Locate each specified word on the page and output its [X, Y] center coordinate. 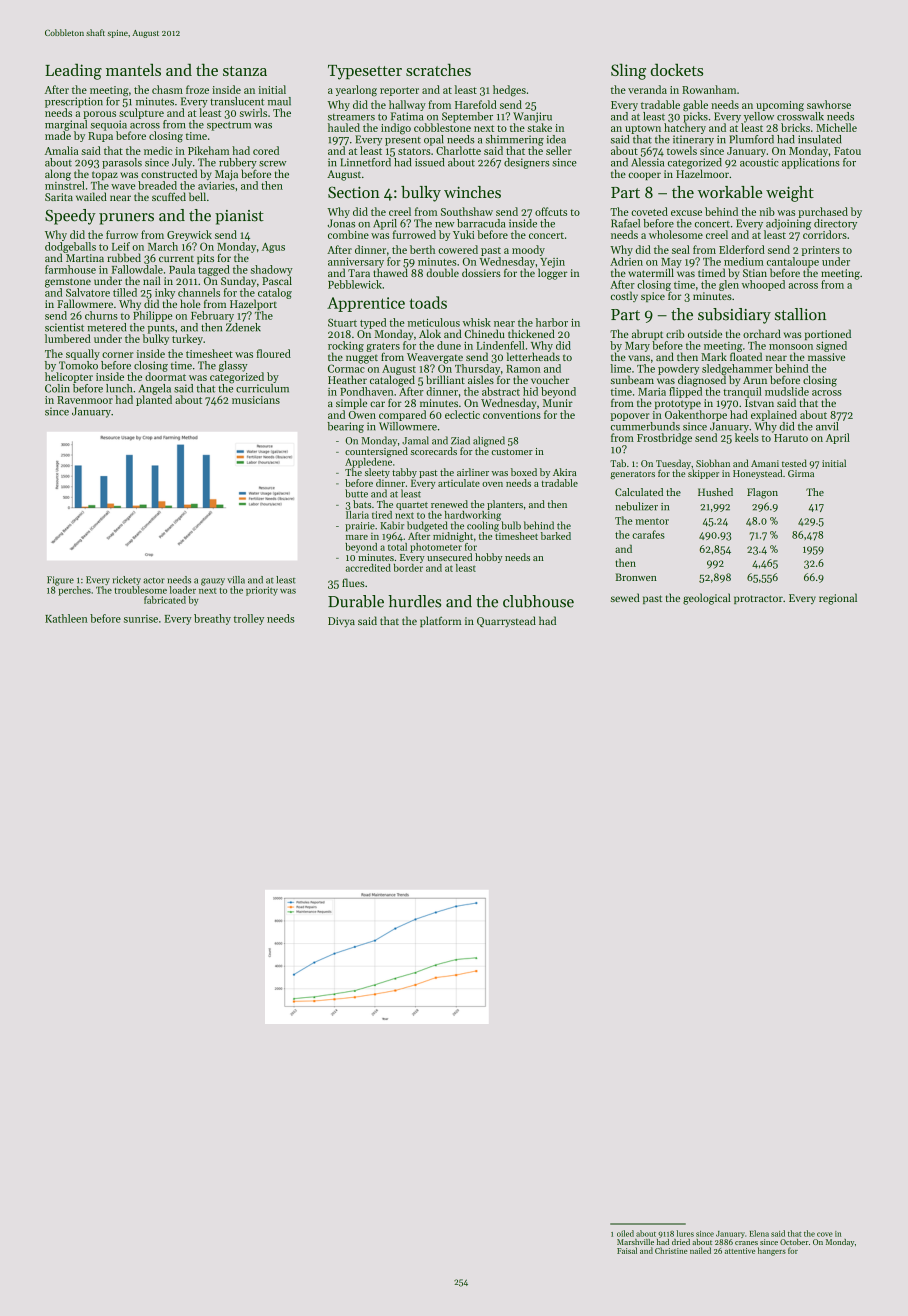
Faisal [627, 1250]
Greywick [189, 235]
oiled [625, 1233]
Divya [341, 622]
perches [75, 591]
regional [838, 599]
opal [434, 140]
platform [440, 621]
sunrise [141, 619]
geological [707, 599]
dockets [677, 69]
